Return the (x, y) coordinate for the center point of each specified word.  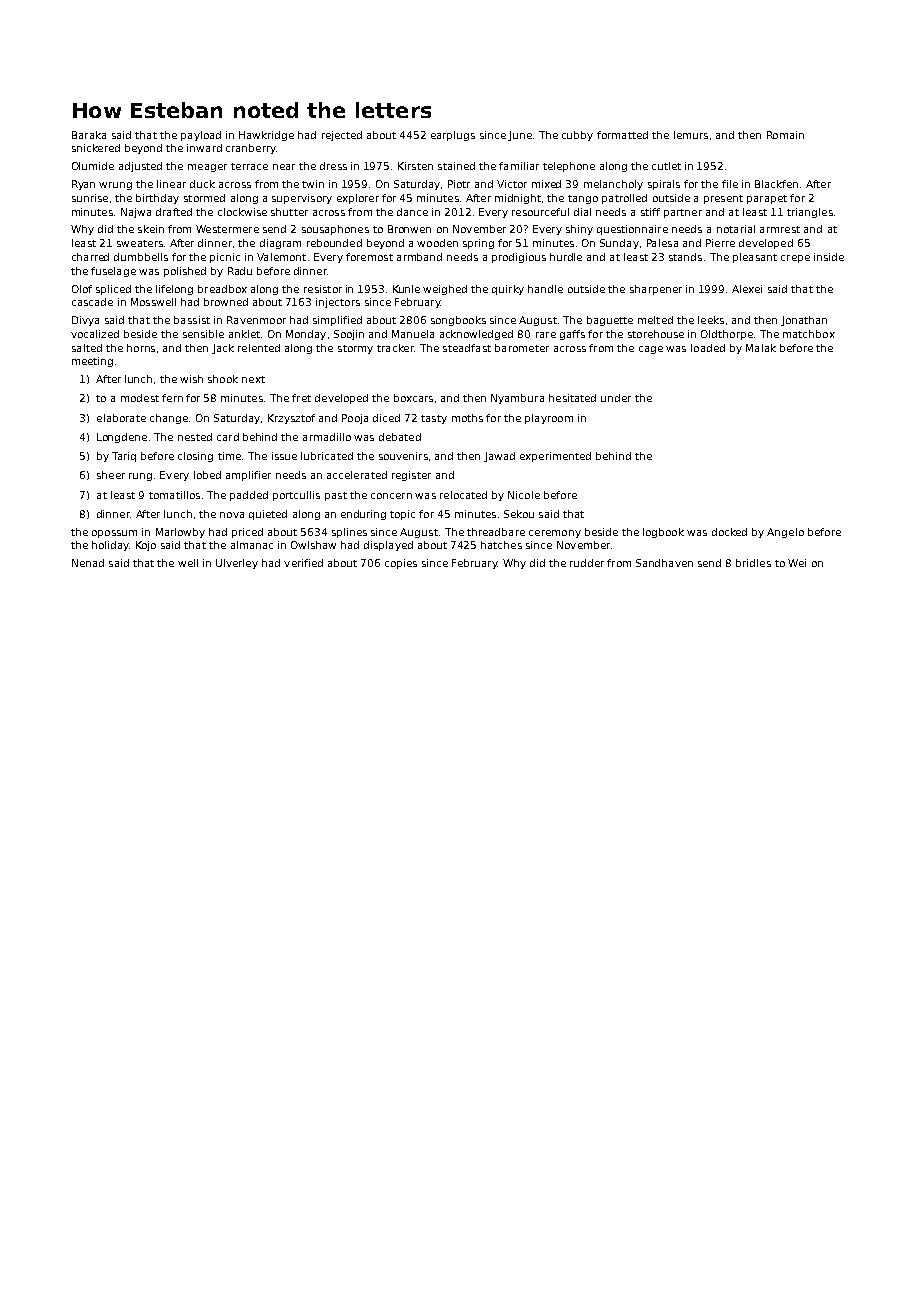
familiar (519, 166)
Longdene (122, 438)
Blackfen (776, 184)
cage (651, 350)
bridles (753, 563)
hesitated (572, 398)
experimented (555, 457)
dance (412, 212)
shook (223, 379)
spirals (664, 185)
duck (202, 184)
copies (401, 564)
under (616, 398)
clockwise (242, 212)
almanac (252, 545)
